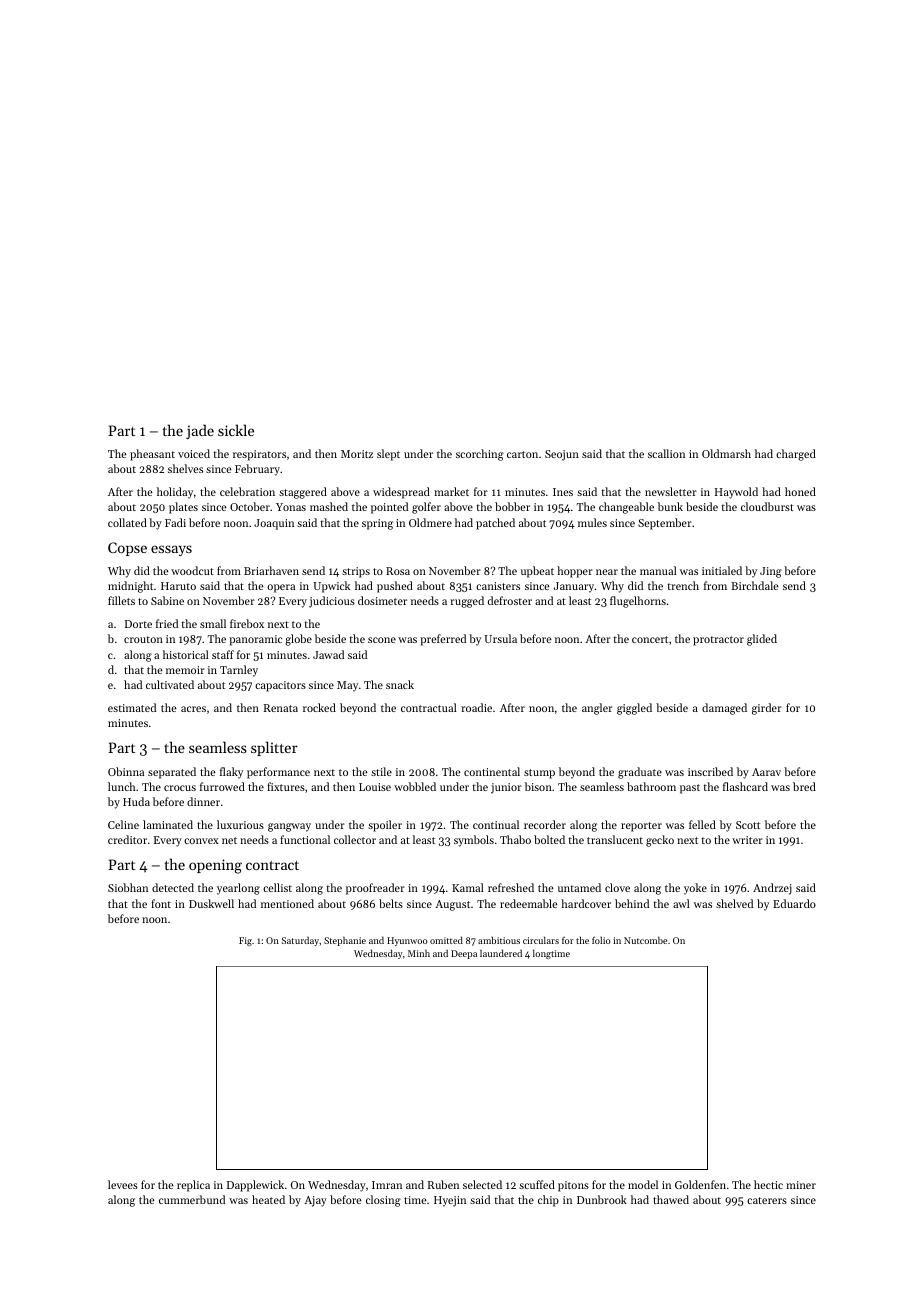 Image resolution: width=924 pixels, height=1308 pixels. What do you see at coordinates (796, 455) in the document?
I see `charged` at bounding box center [796, 455].
